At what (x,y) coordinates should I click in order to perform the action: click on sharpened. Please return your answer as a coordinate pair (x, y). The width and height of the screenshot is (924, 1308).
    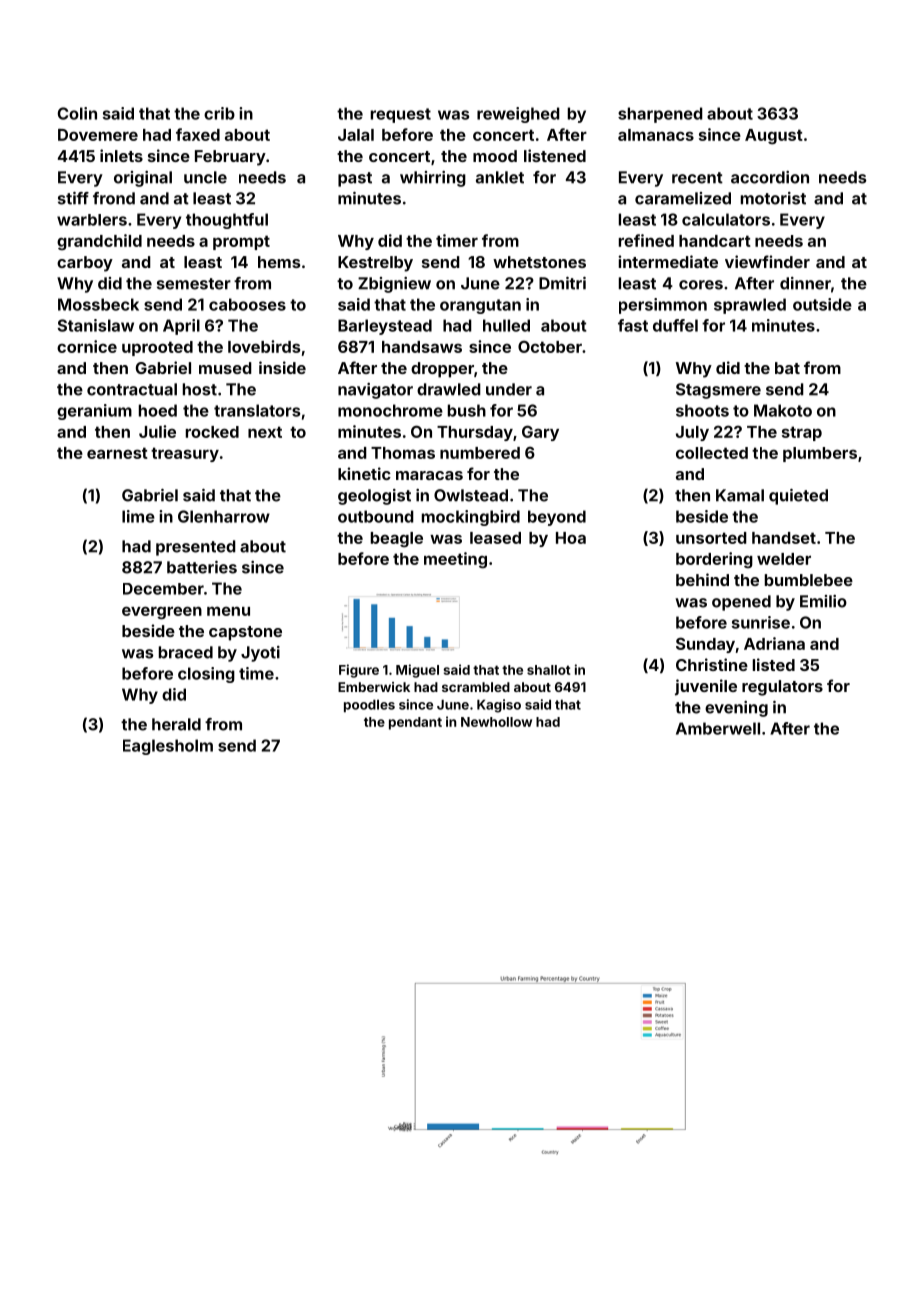
    Looking at the image, I should click on (660, 115).
